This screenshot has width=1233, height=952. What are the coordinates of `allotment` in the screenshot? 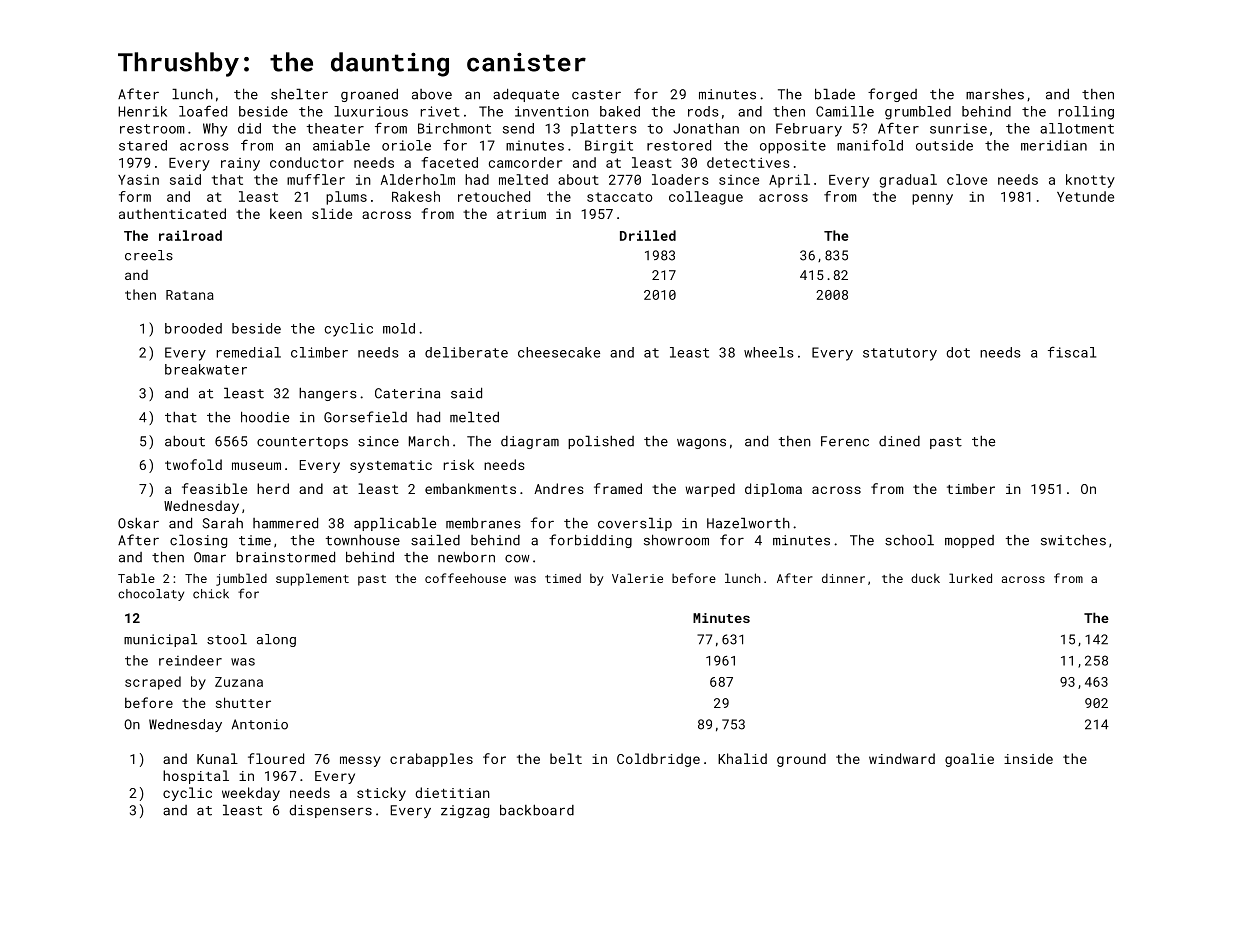 It's located at (1077, 128).
